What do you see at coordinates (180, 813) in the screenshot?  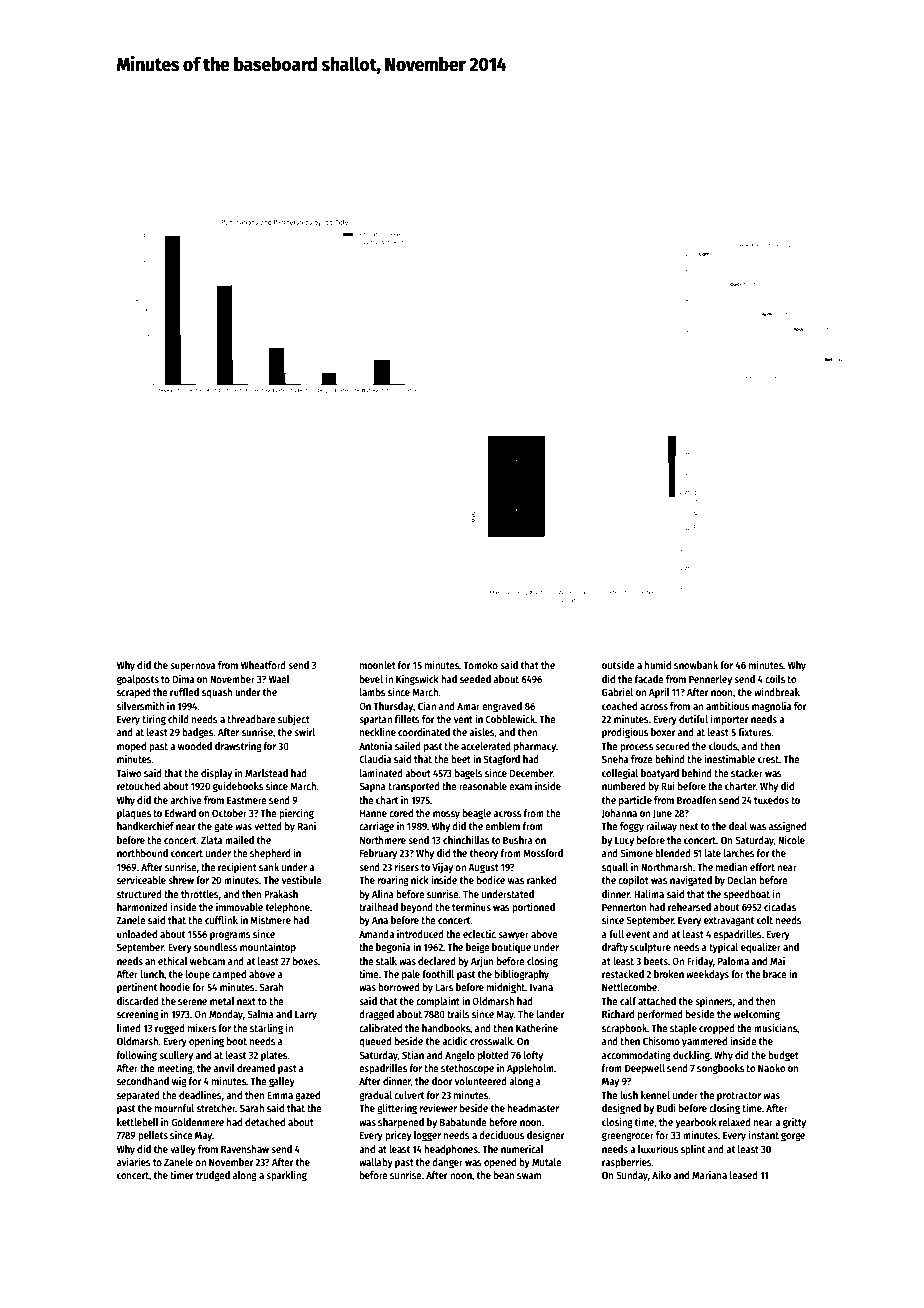 I see `Edward` at bounding box center [180, 813].
